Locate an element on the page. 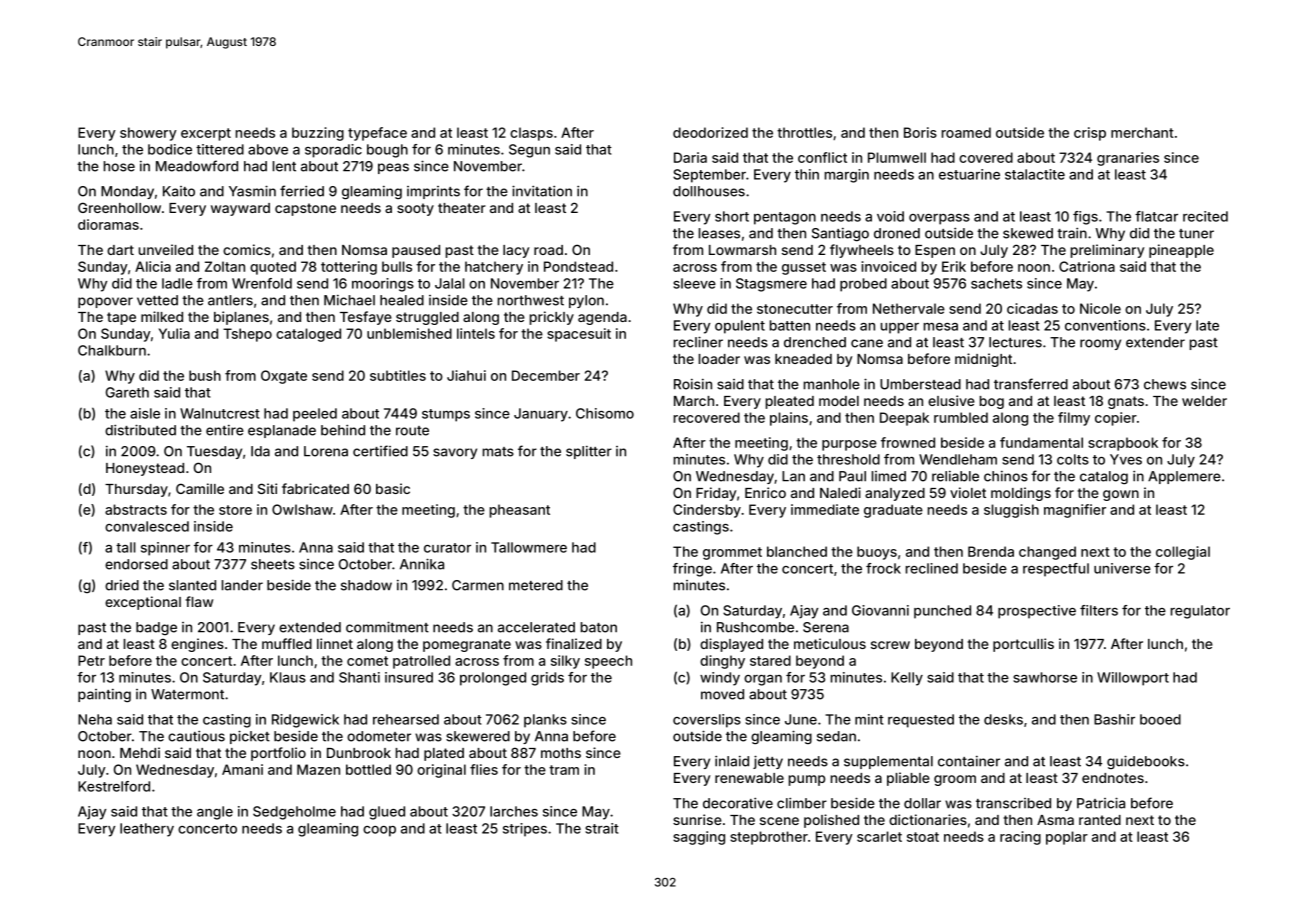  regulator is located at coordinates (1200, 612).
